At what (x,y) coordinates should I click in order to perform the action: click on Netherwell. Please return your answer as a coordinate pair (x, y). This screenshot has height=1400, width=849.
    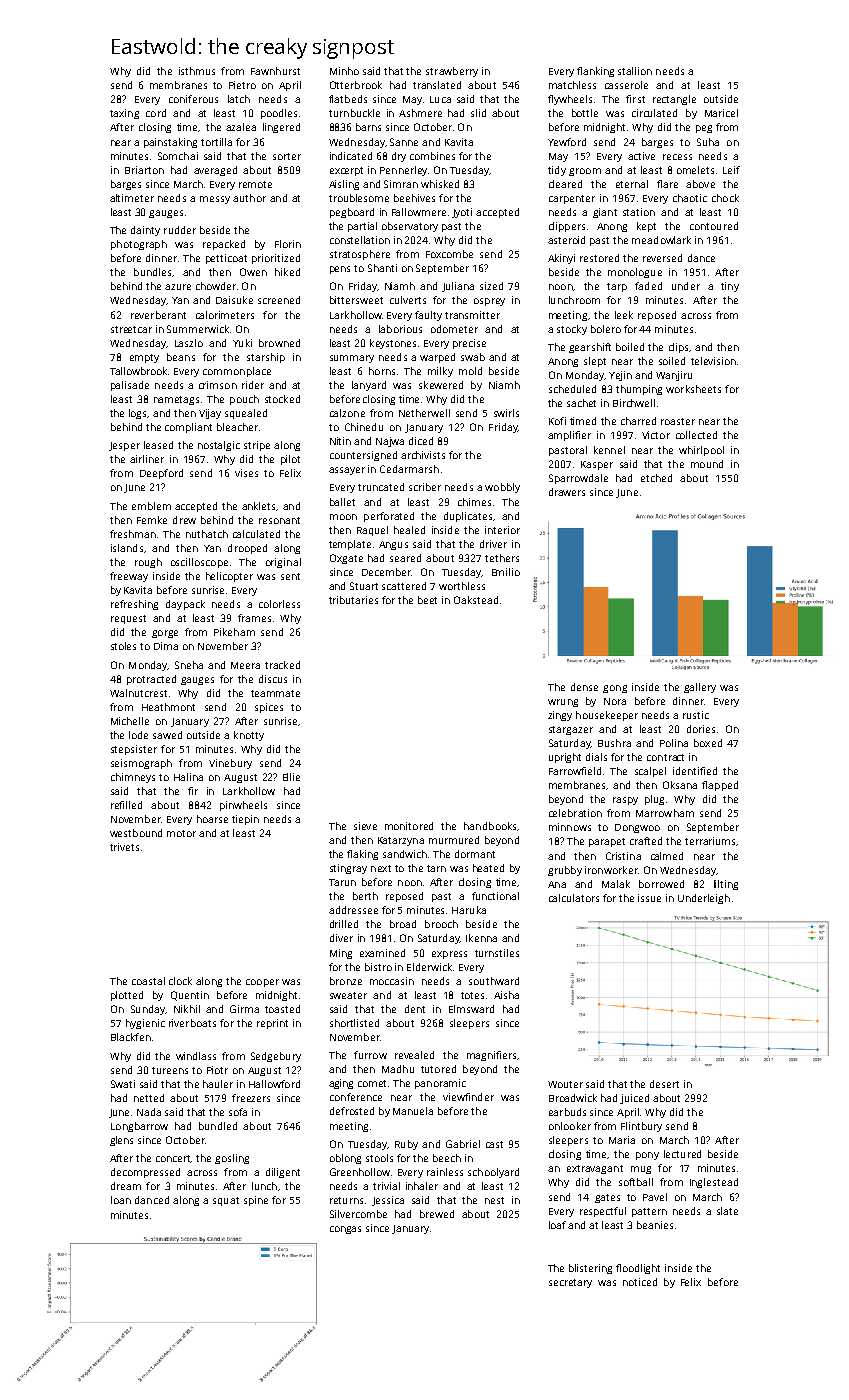
    Looking at the image, I should click on (424, 413).
